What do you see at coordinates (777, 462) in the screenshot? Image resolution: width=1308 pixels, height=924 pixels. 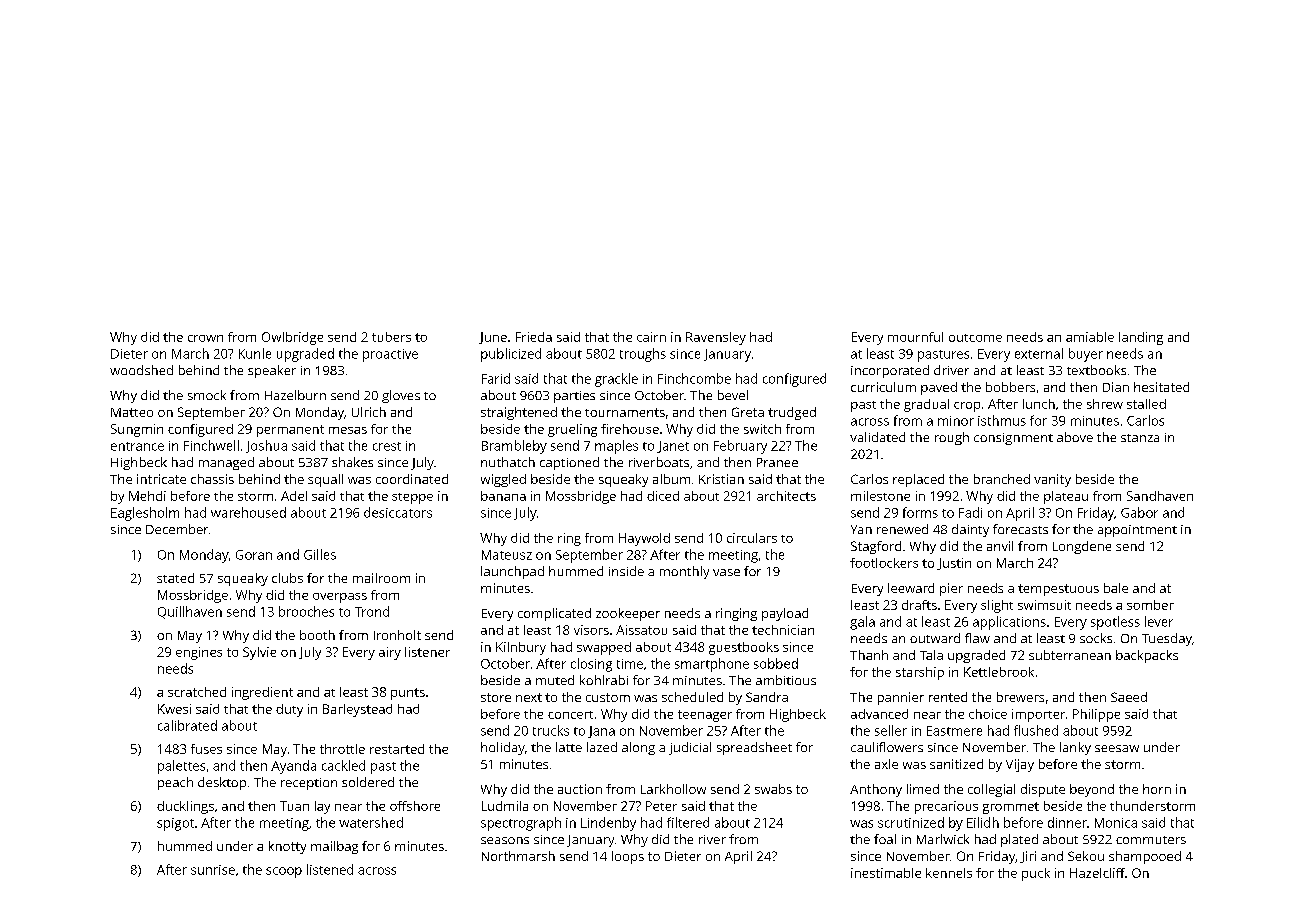 I see `Pranee` at bounding box center [777, 462].
